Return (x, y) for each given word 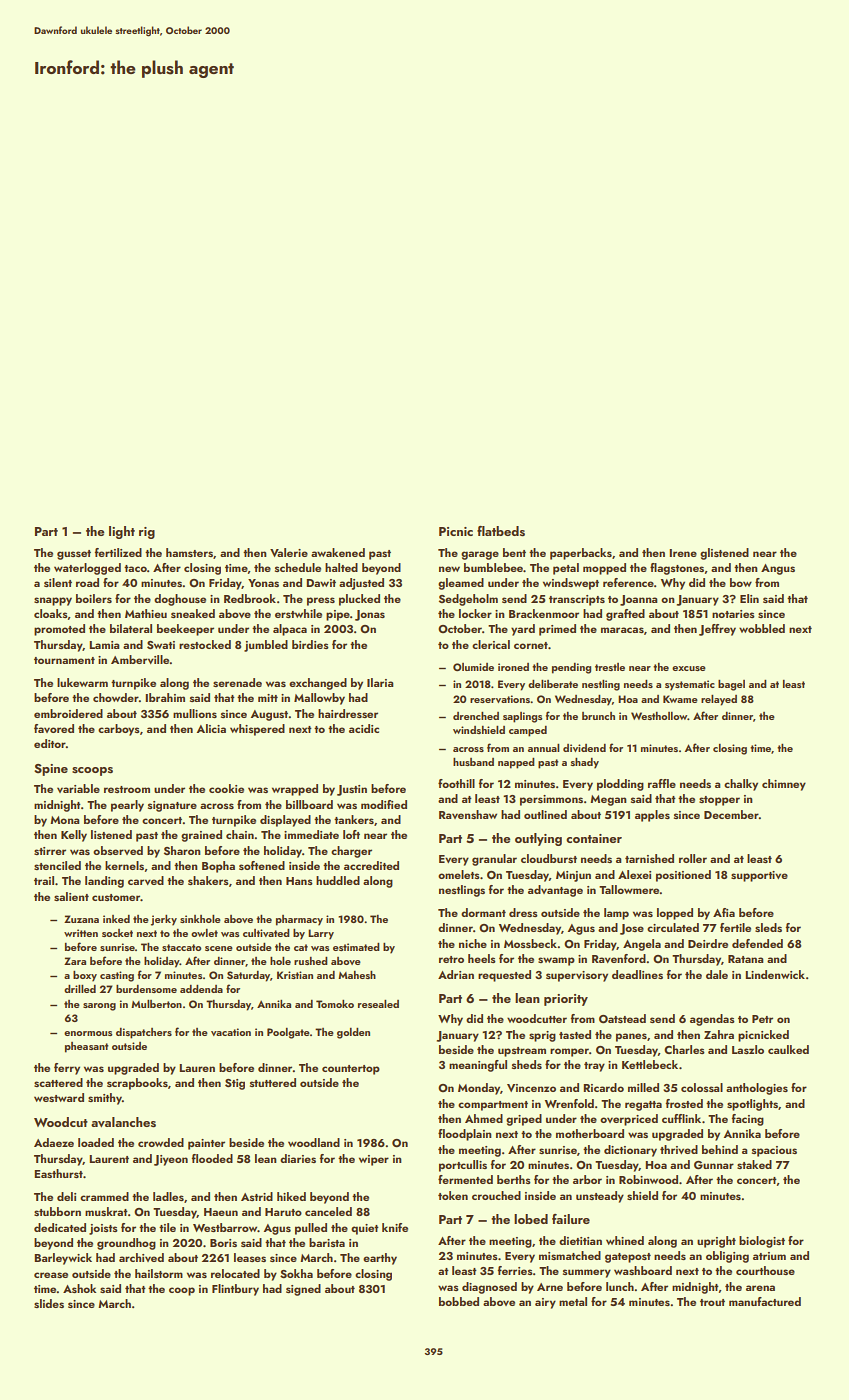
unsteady (600, 1197)
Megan (608, 800)
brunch (598, 716)
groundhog (126, 1244)
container (594, 838)
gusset (74, 555)
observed (118, 850)
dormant (483, 912)
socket (117, 933)
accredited (371, 865)
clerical (491, 644)
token (453, 1195)
